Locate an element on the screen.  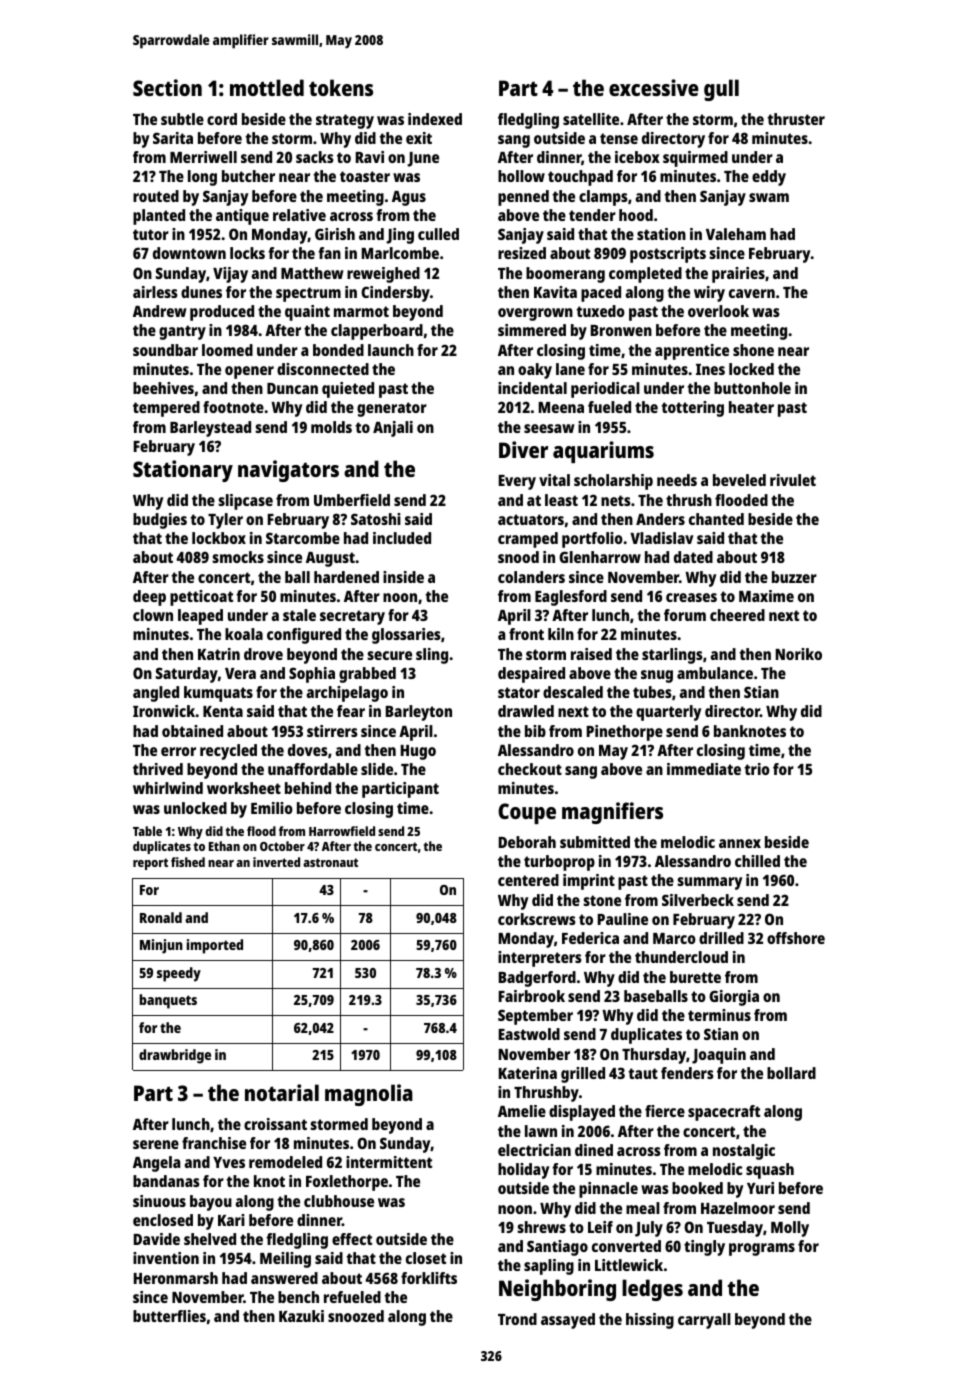
corkscrews is located at coordinates (537, 919).
